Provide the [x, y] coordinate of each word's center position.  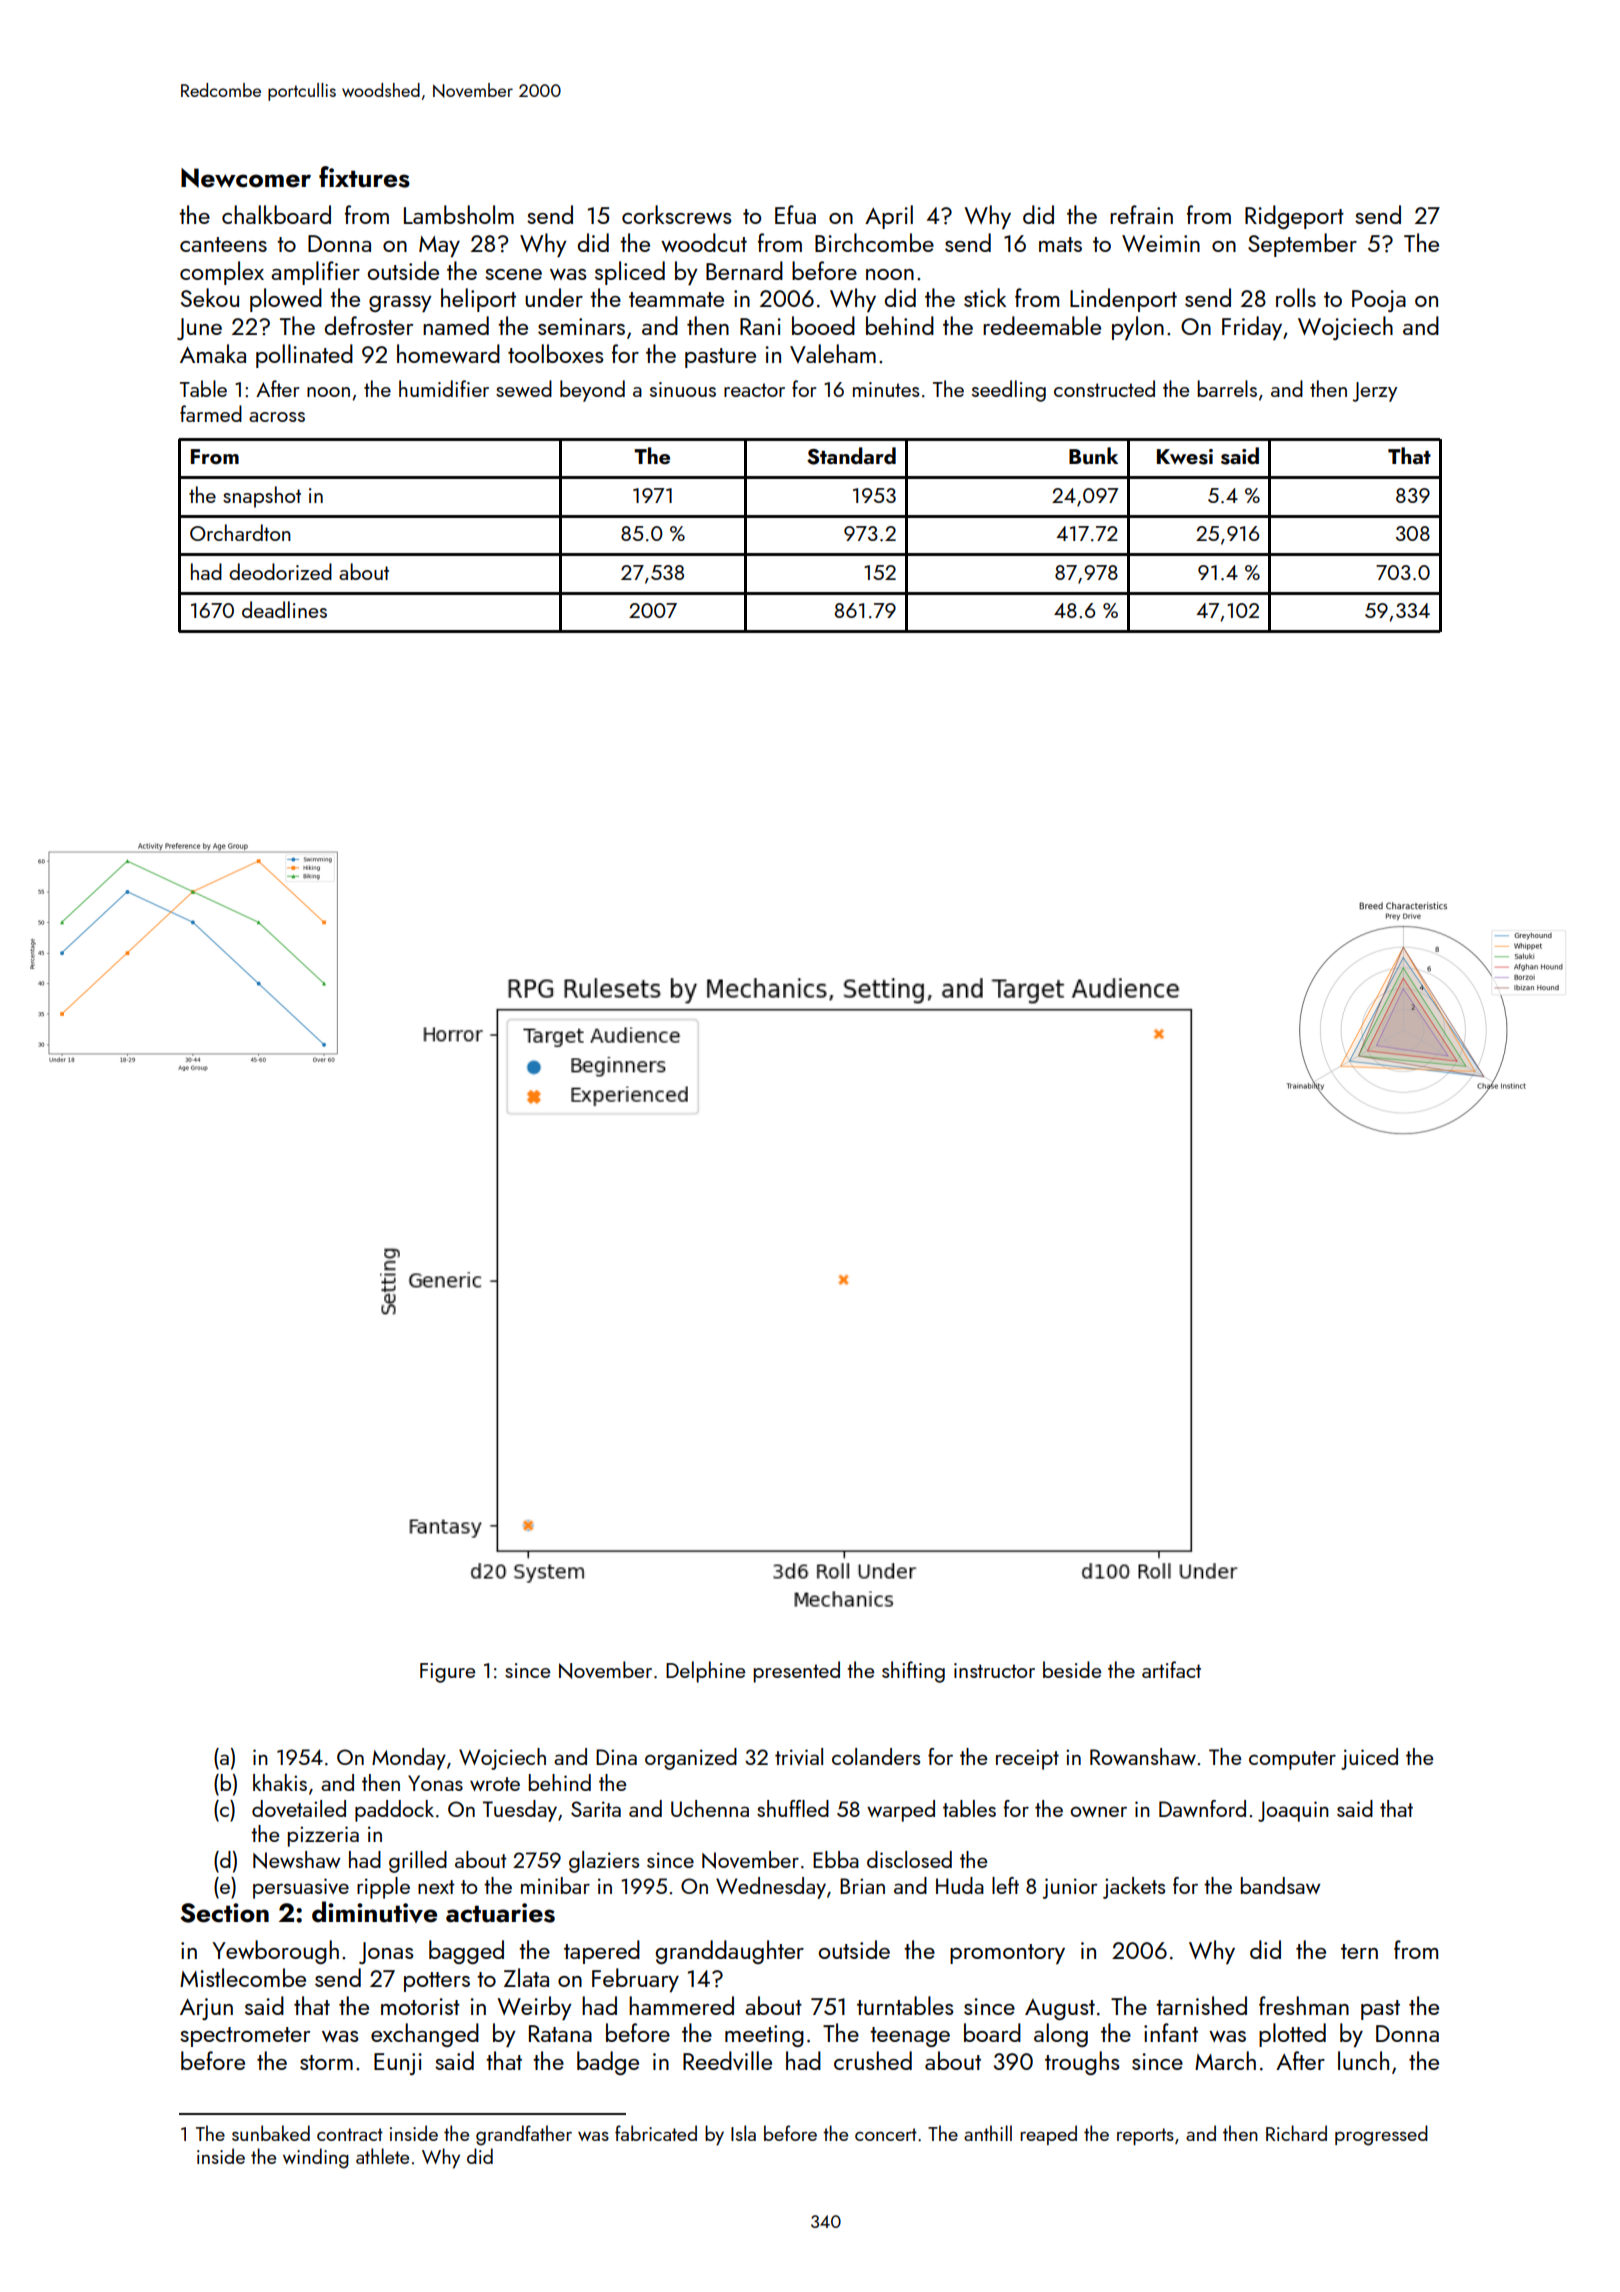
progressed [1381, 2135]
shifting [913, 1672]
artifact [1171, 1669]
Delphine [705, 1672]
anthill [988, 2133]
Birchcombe [874, 242]
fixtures [364, 177]
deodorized [280, 571]
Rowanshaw [1143, 1756]
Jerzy [1375, 392]
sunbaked [271, 2133]
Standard [851, 456]
